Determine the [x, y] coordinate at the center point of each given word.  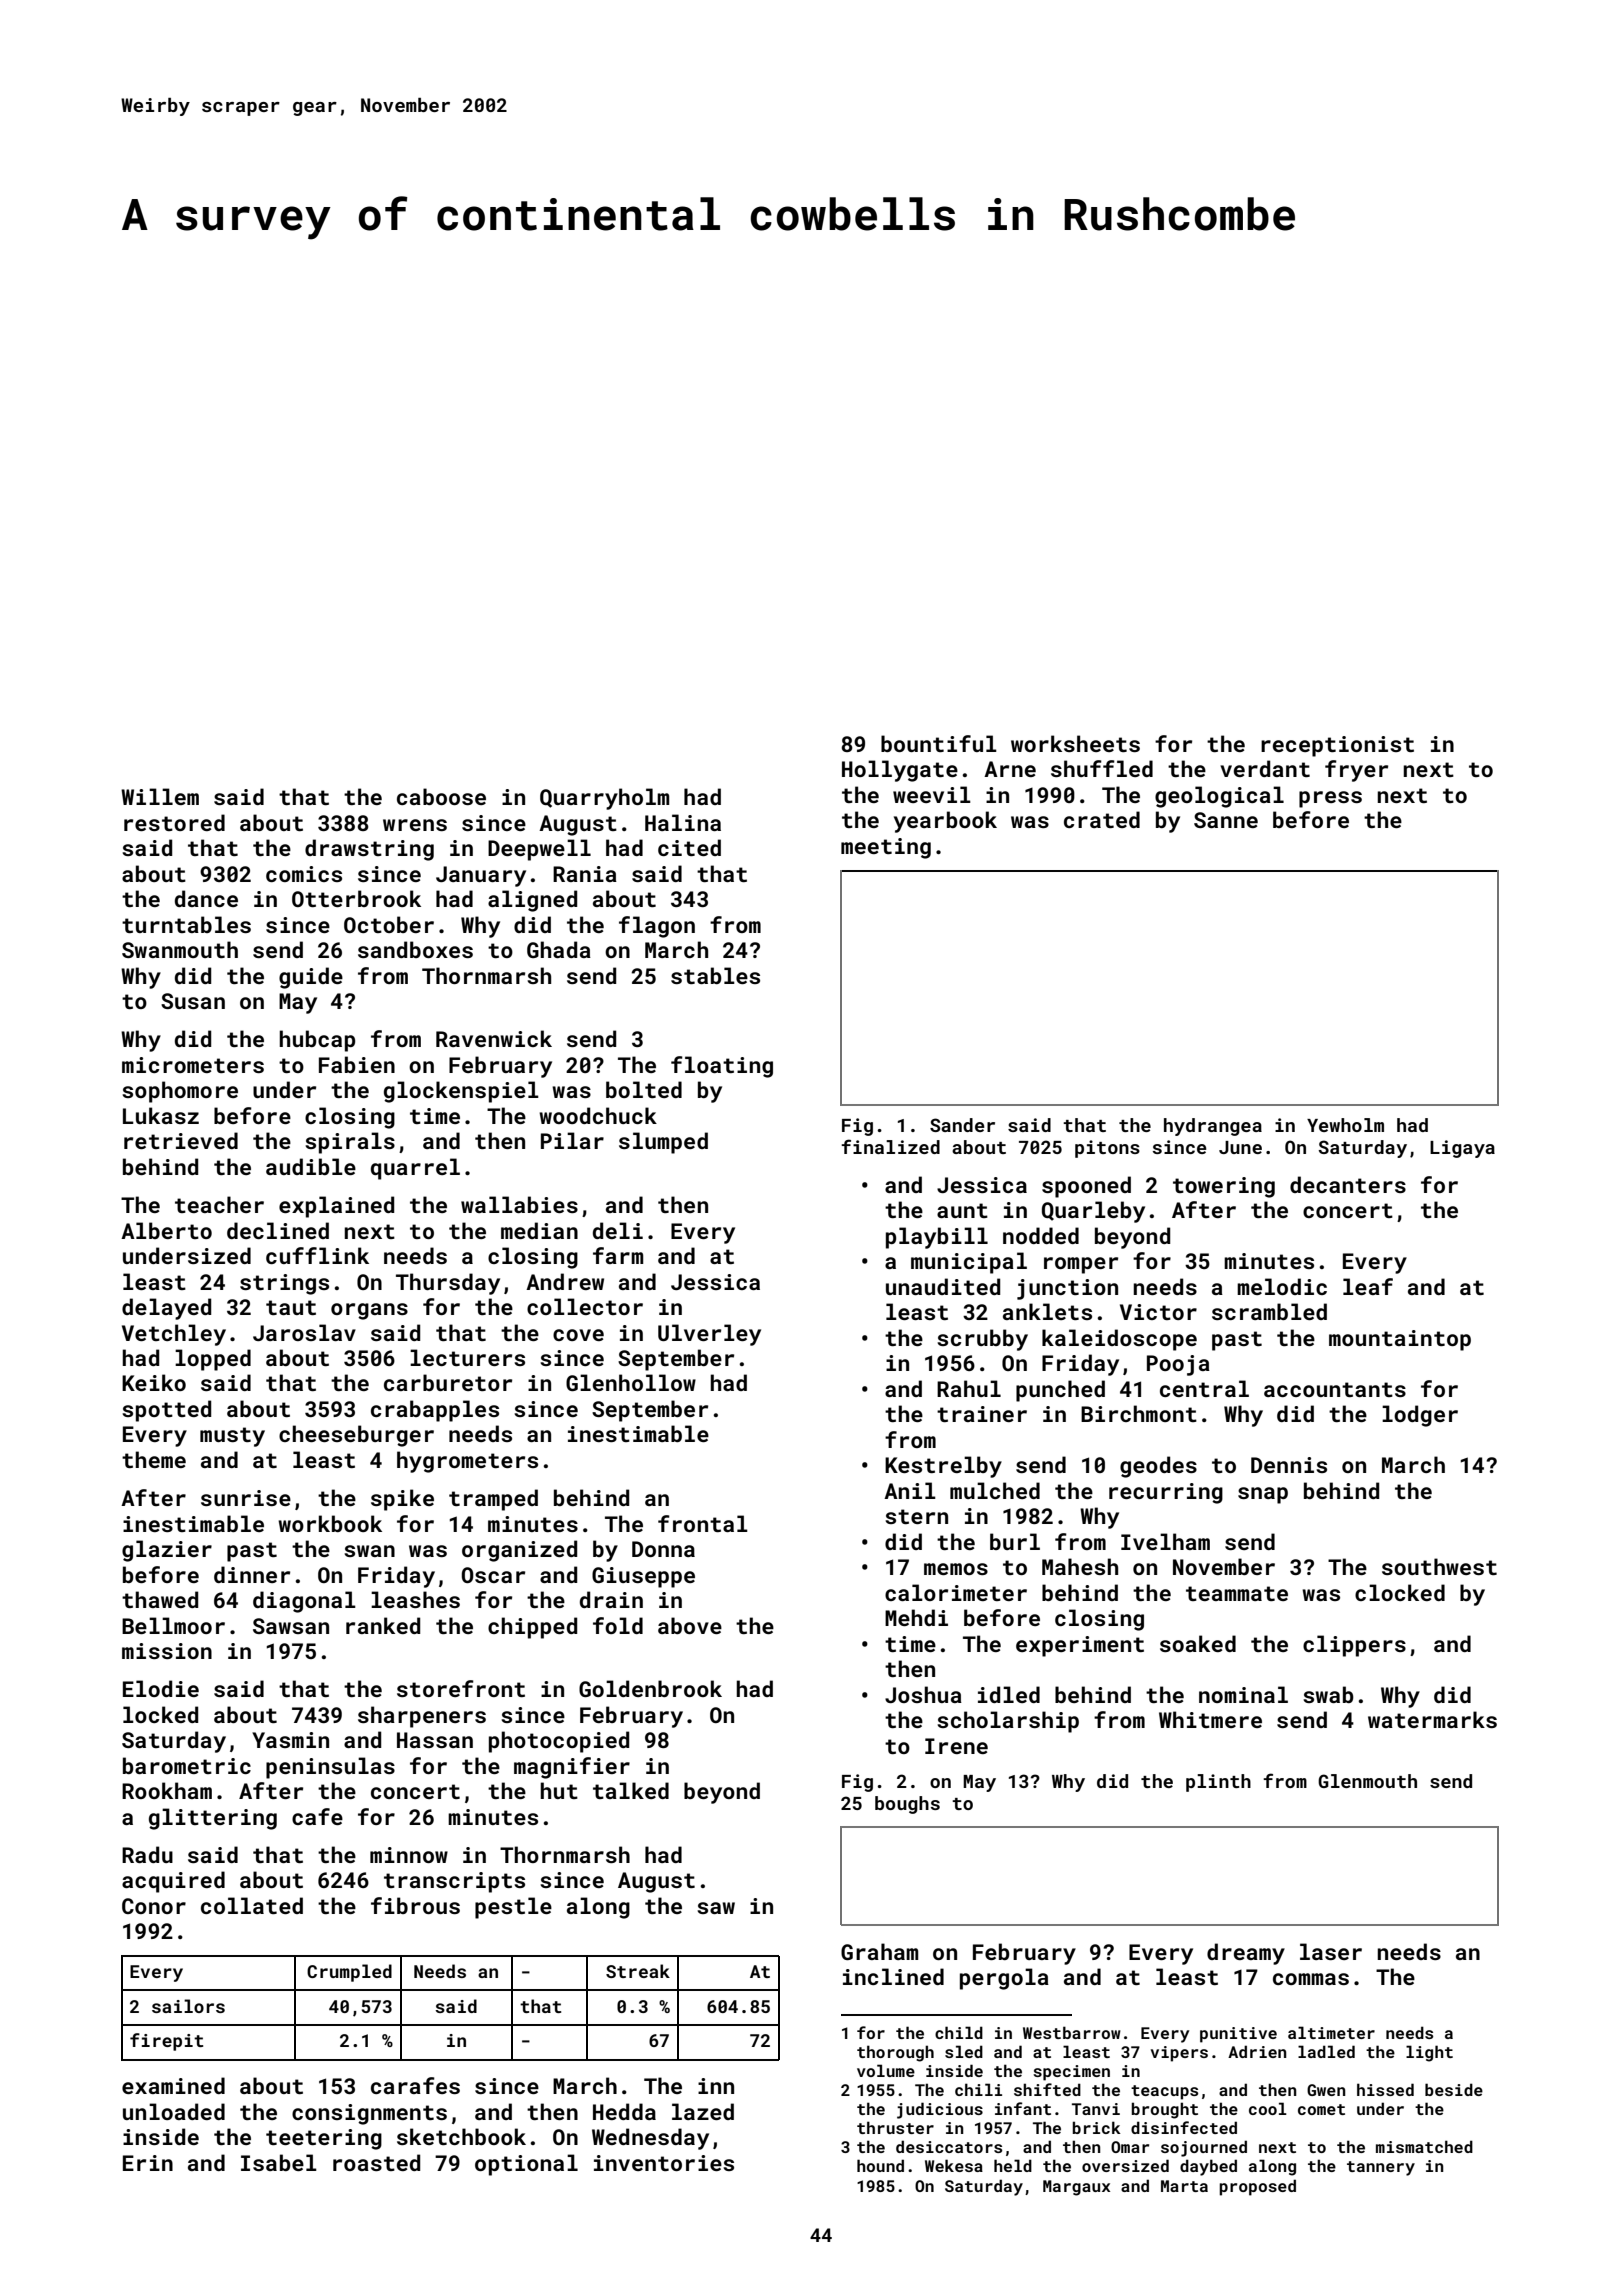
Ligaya [1462, 1149]
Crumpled [349, 1973]
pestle [513, 1908]
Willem [160, 796]
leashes [415, 1599]
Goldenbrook [650, 1688]
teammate [1237, 1593]
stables [715, 975]
